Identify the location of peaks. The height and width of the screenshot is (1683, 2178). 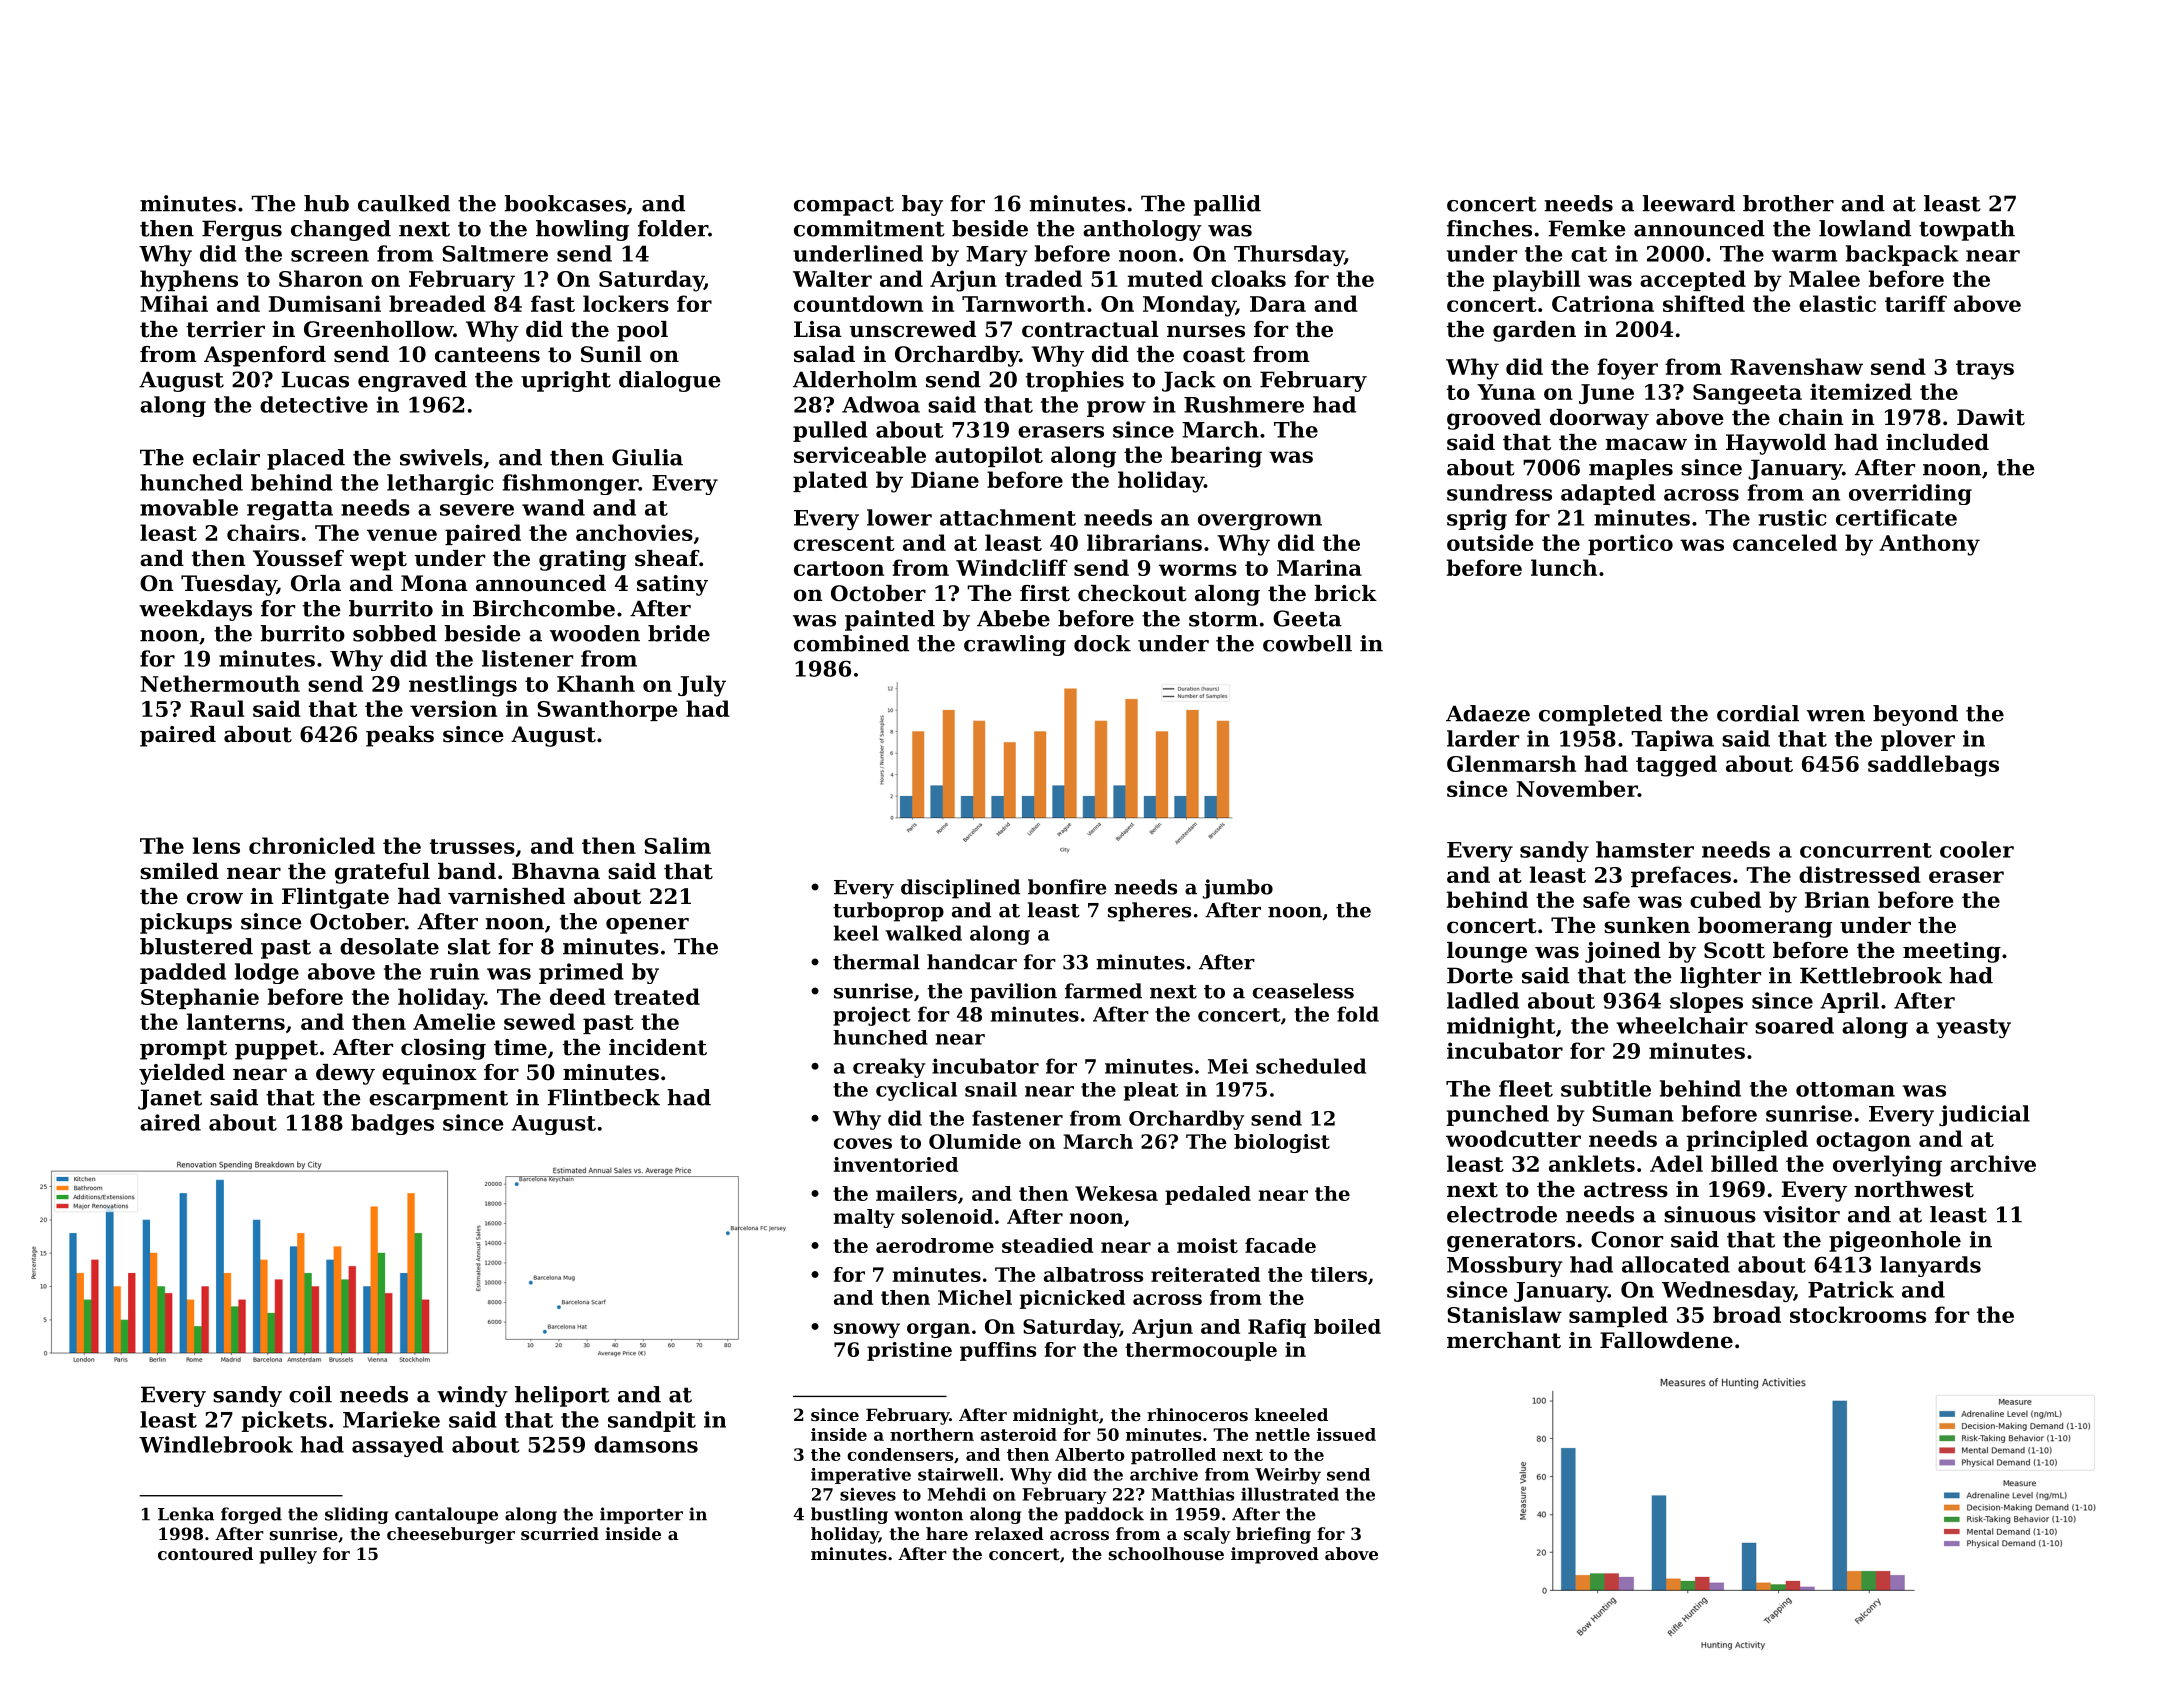
(400, 736).
